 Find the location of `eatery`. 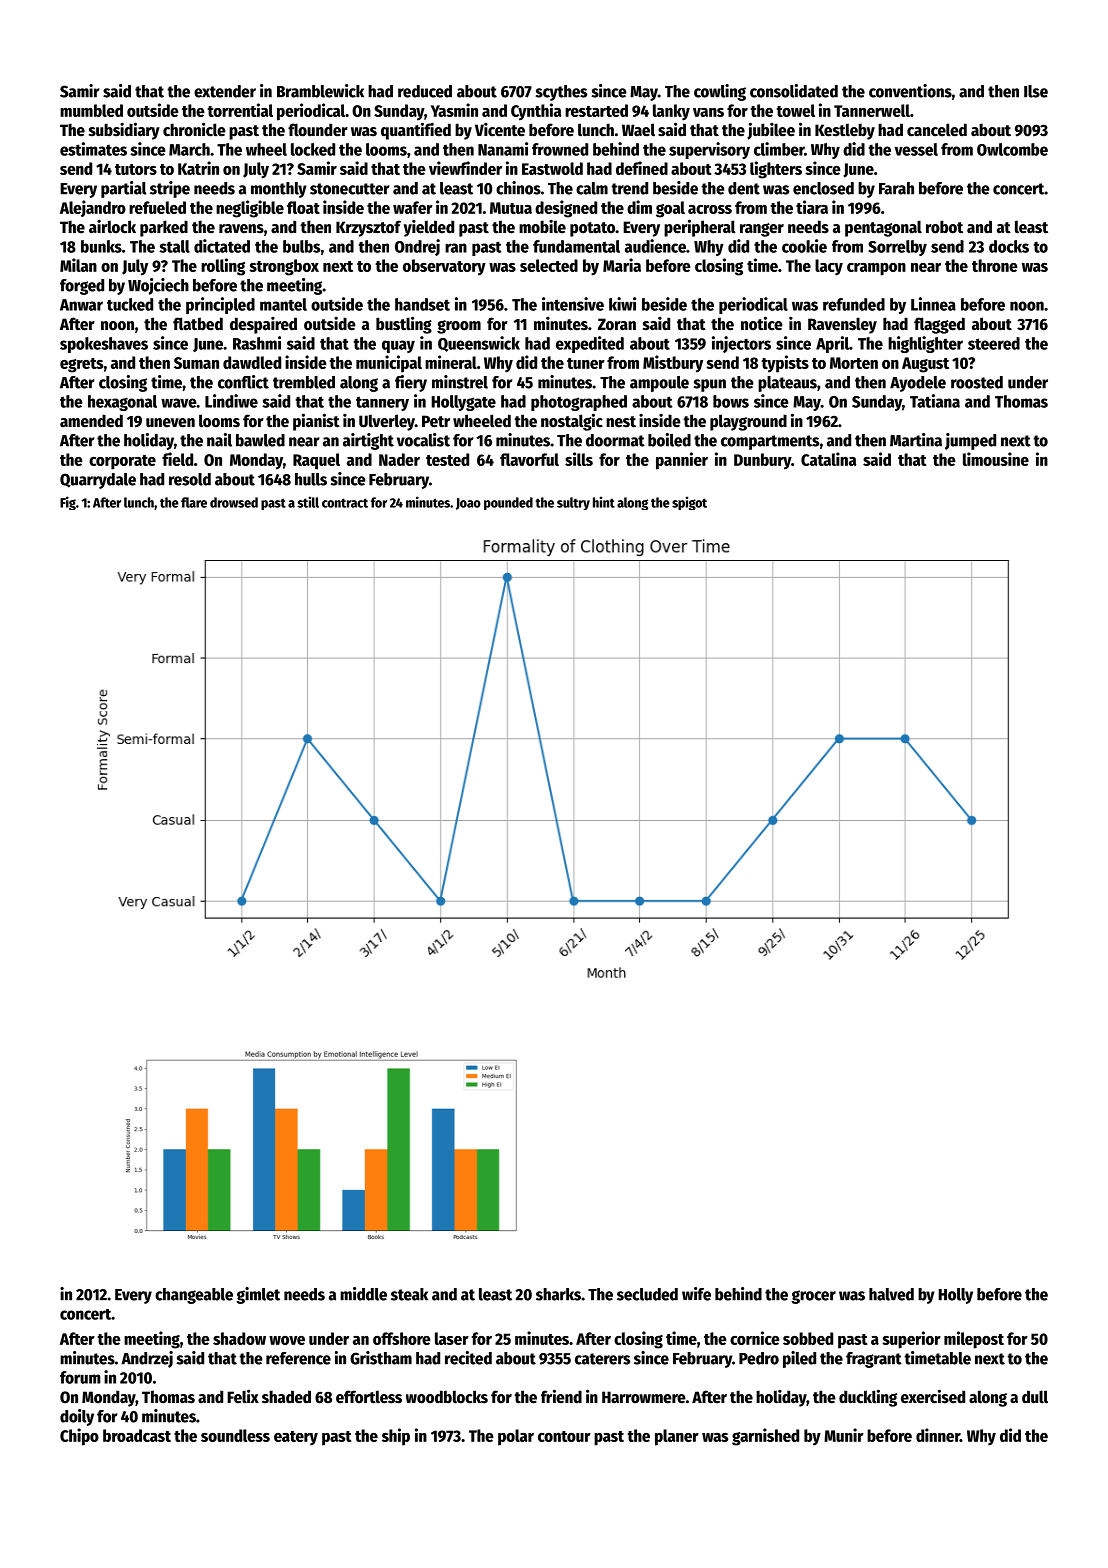

eatery is located at coordinates (296, 1438).
